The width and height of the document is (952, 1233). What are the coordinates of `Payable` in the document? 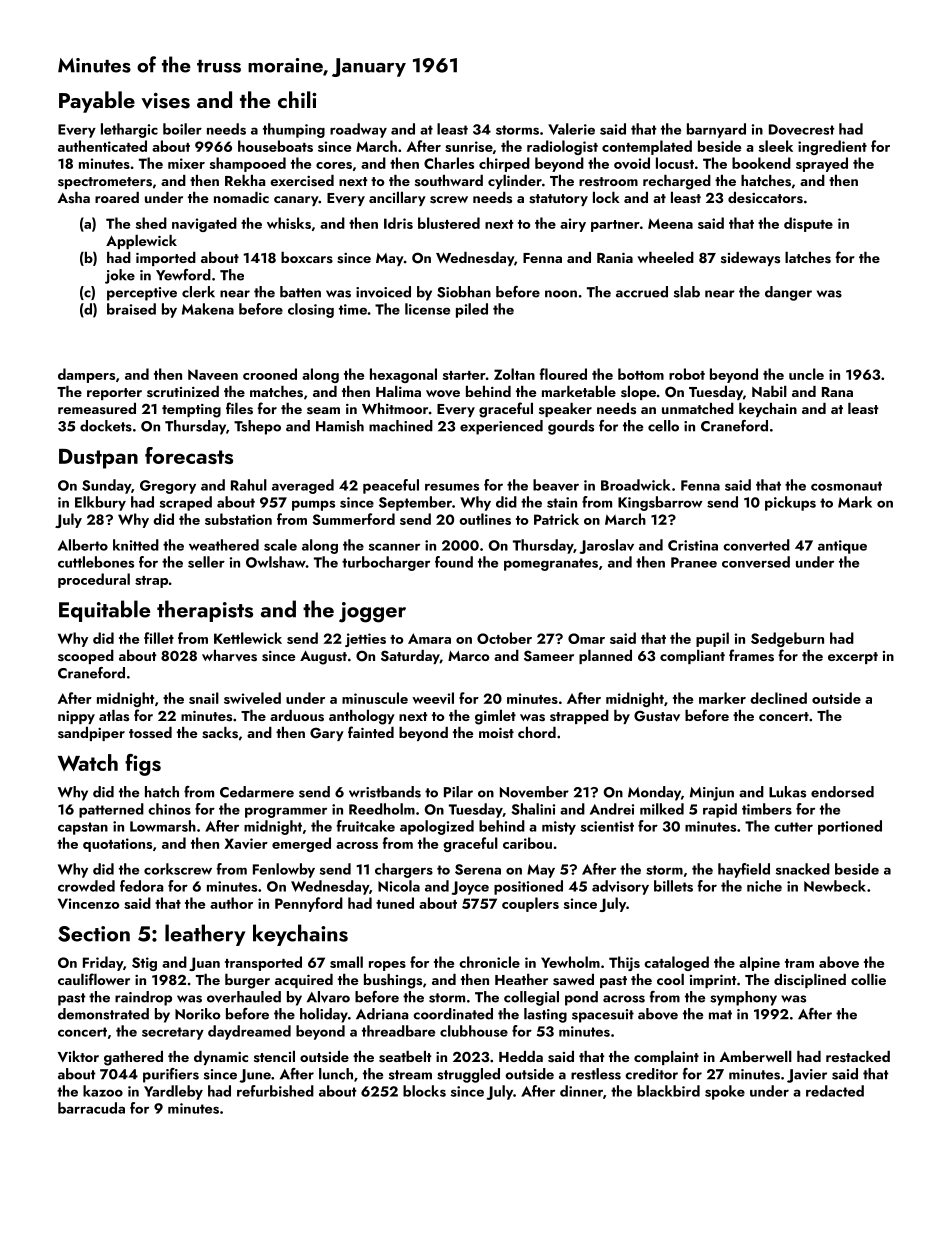 It's located at (97, 102).
